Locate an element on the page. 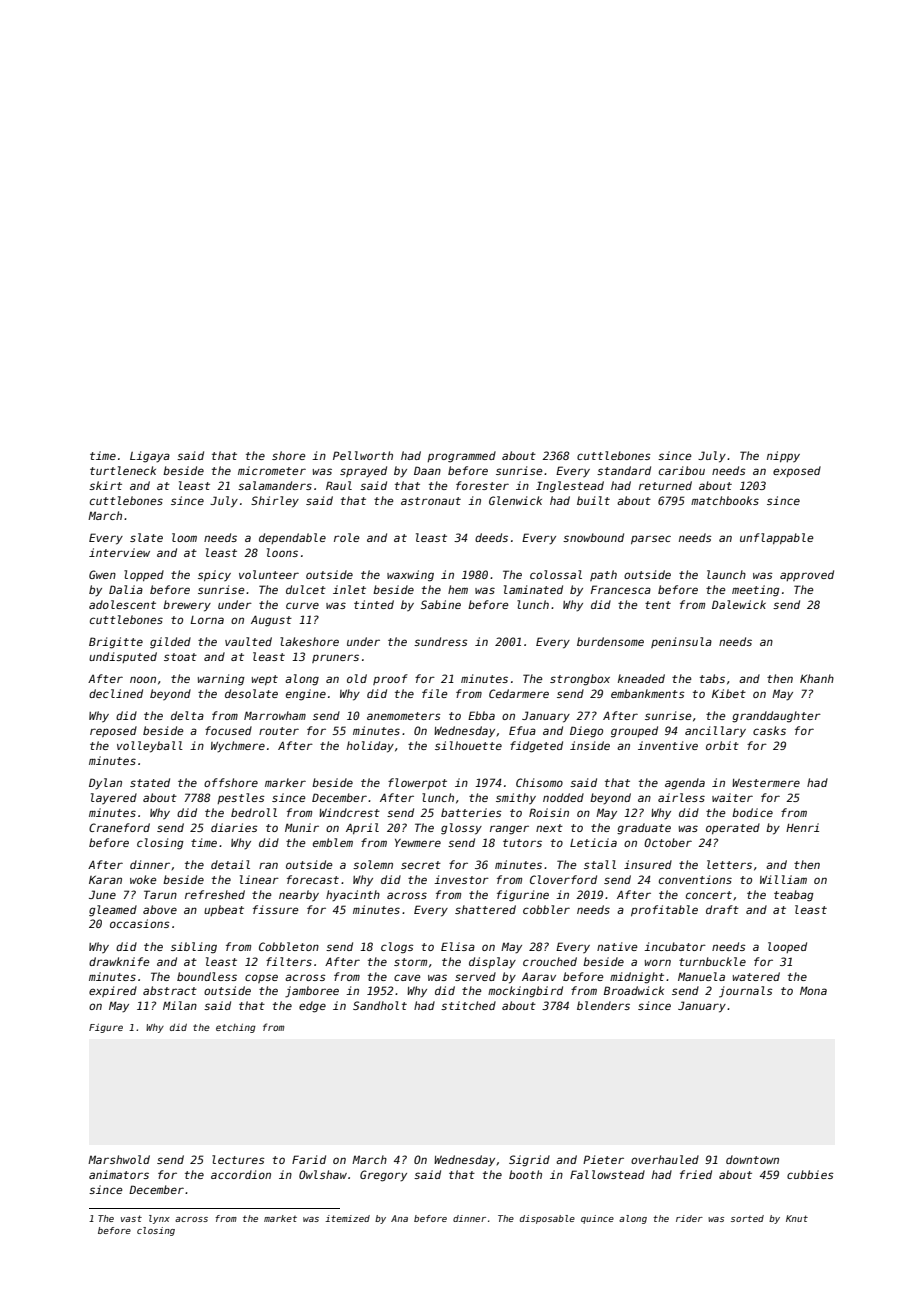 The height and width of the page is (1308, 924). teabag is located at coordinates (794, 896).
